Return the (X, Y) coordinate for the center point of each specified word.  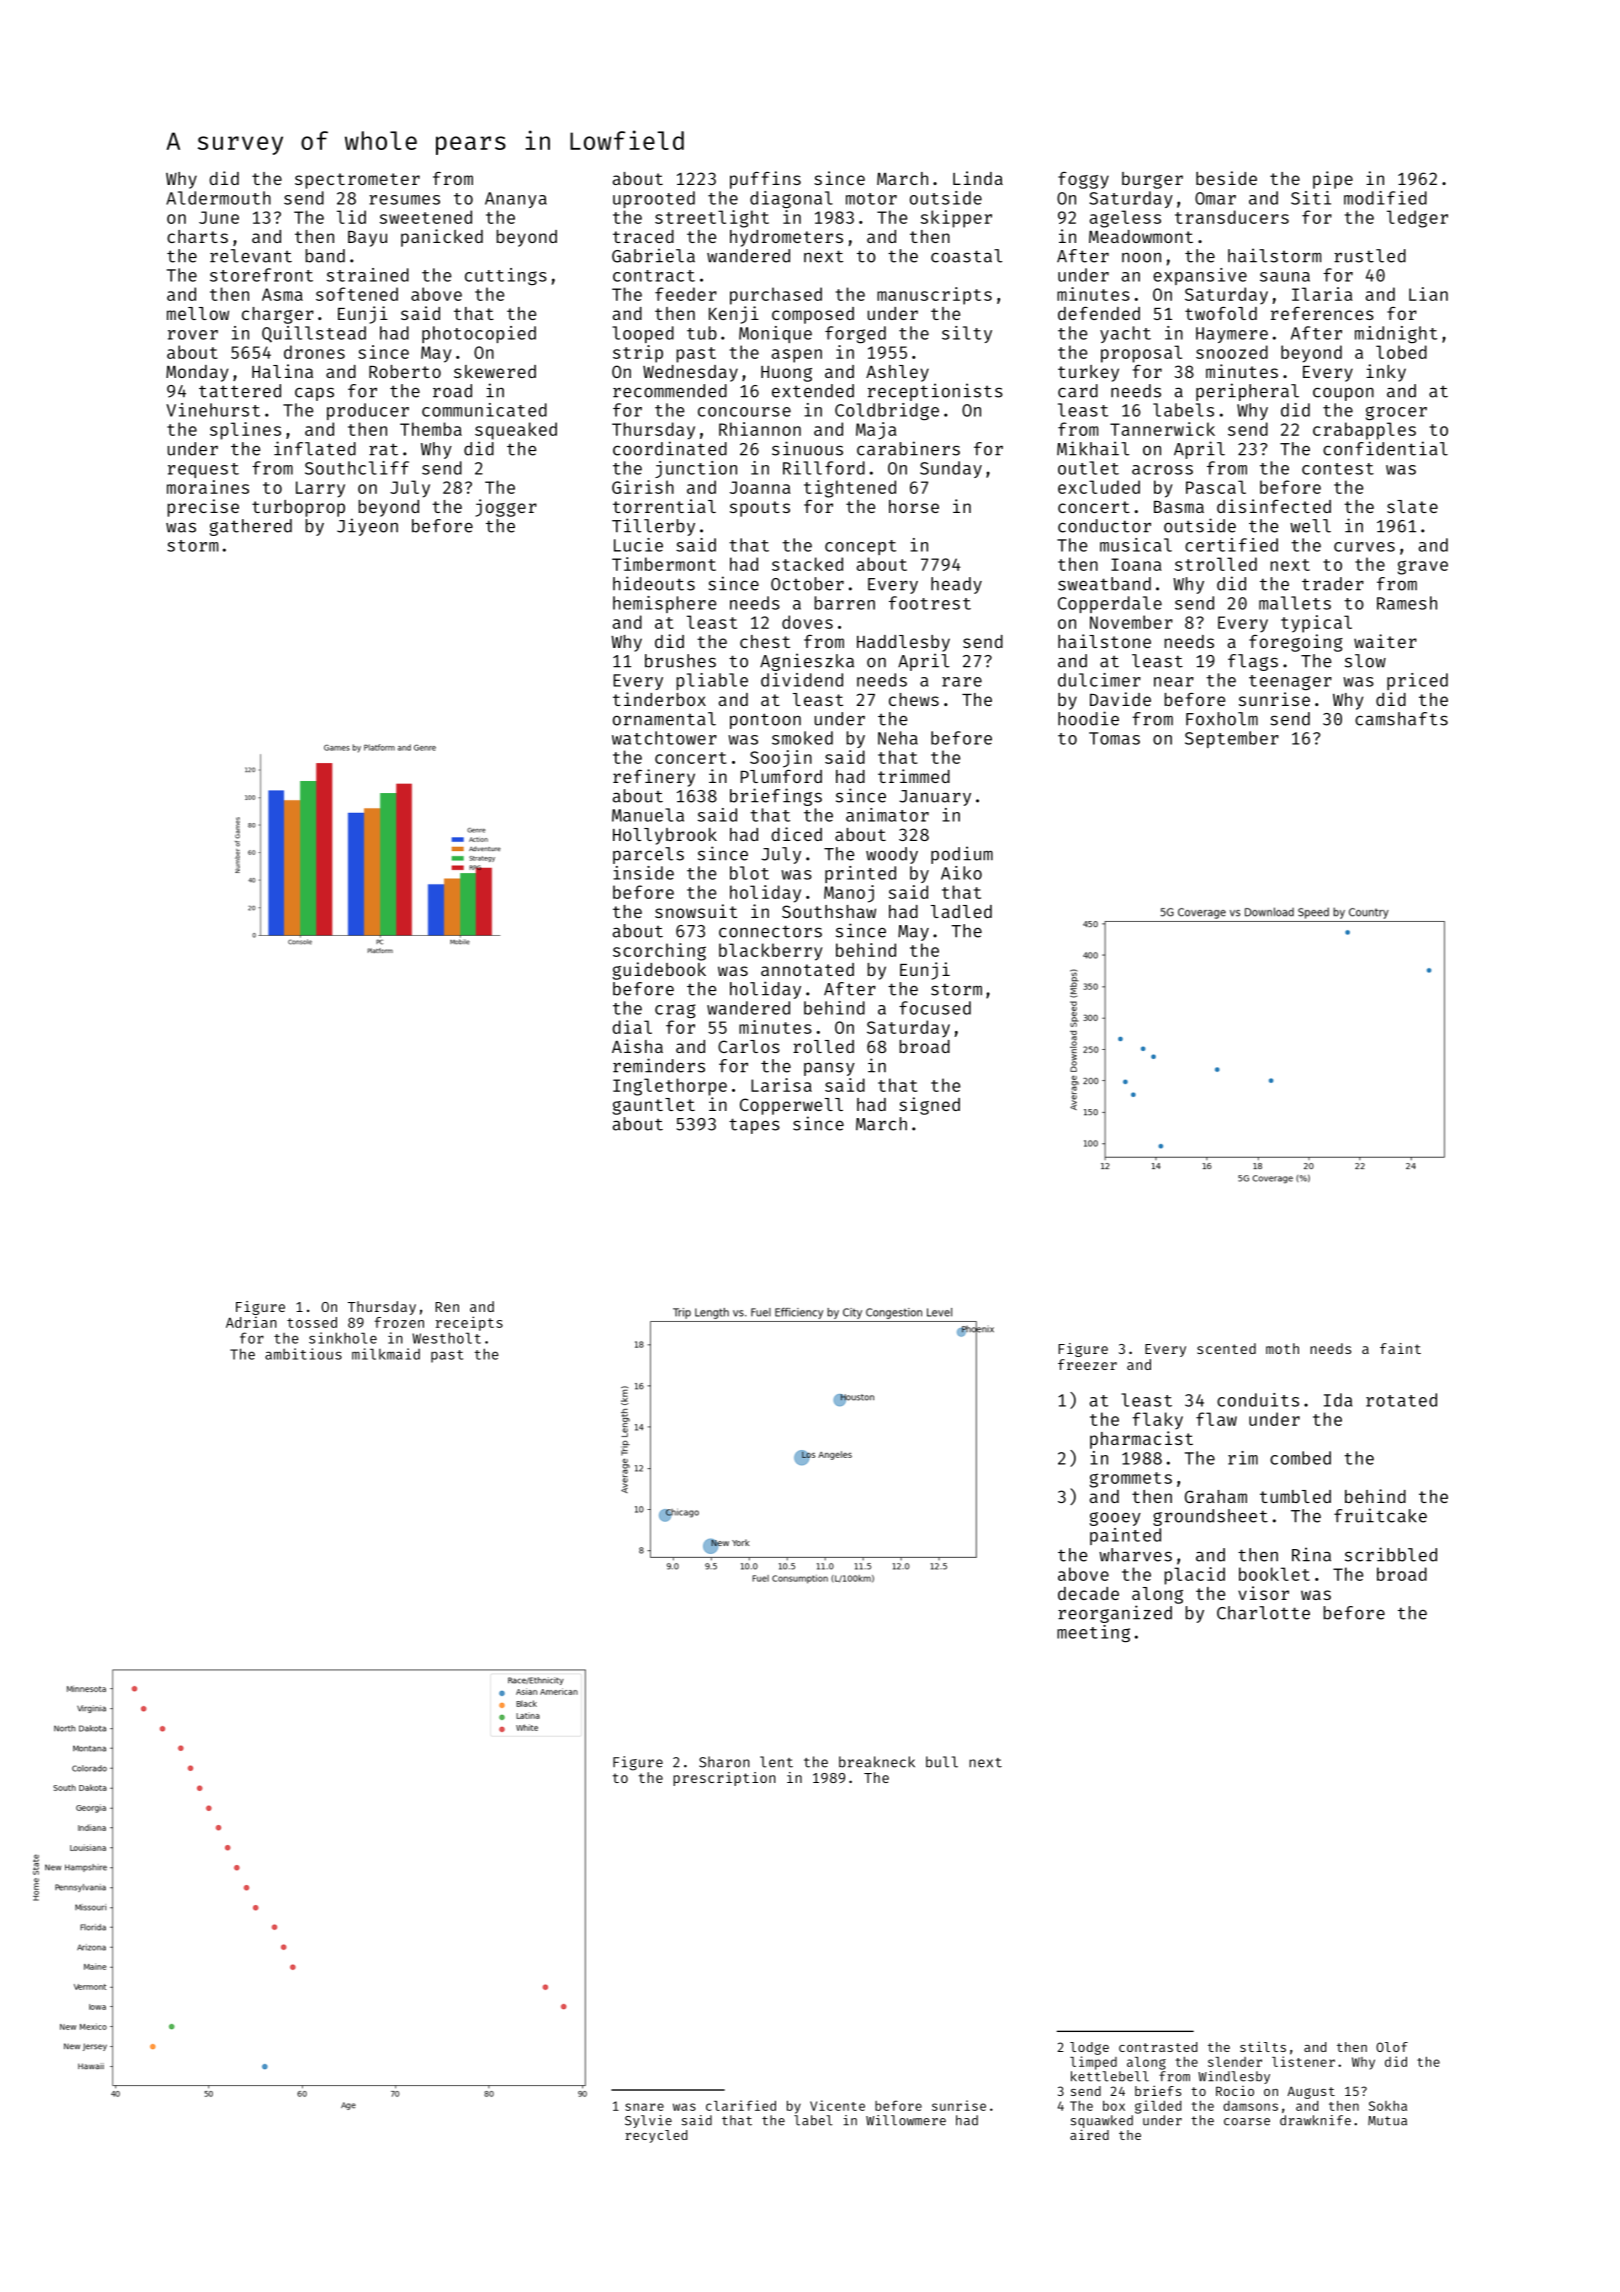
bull (942, 1762)
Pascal (1216, 487)
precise (203, 508)
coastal (966, 256)
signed (929, 1106)
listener (1303, 2061)
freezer (1087, 1364)
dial (632, 1027)
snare (644, 2107)
